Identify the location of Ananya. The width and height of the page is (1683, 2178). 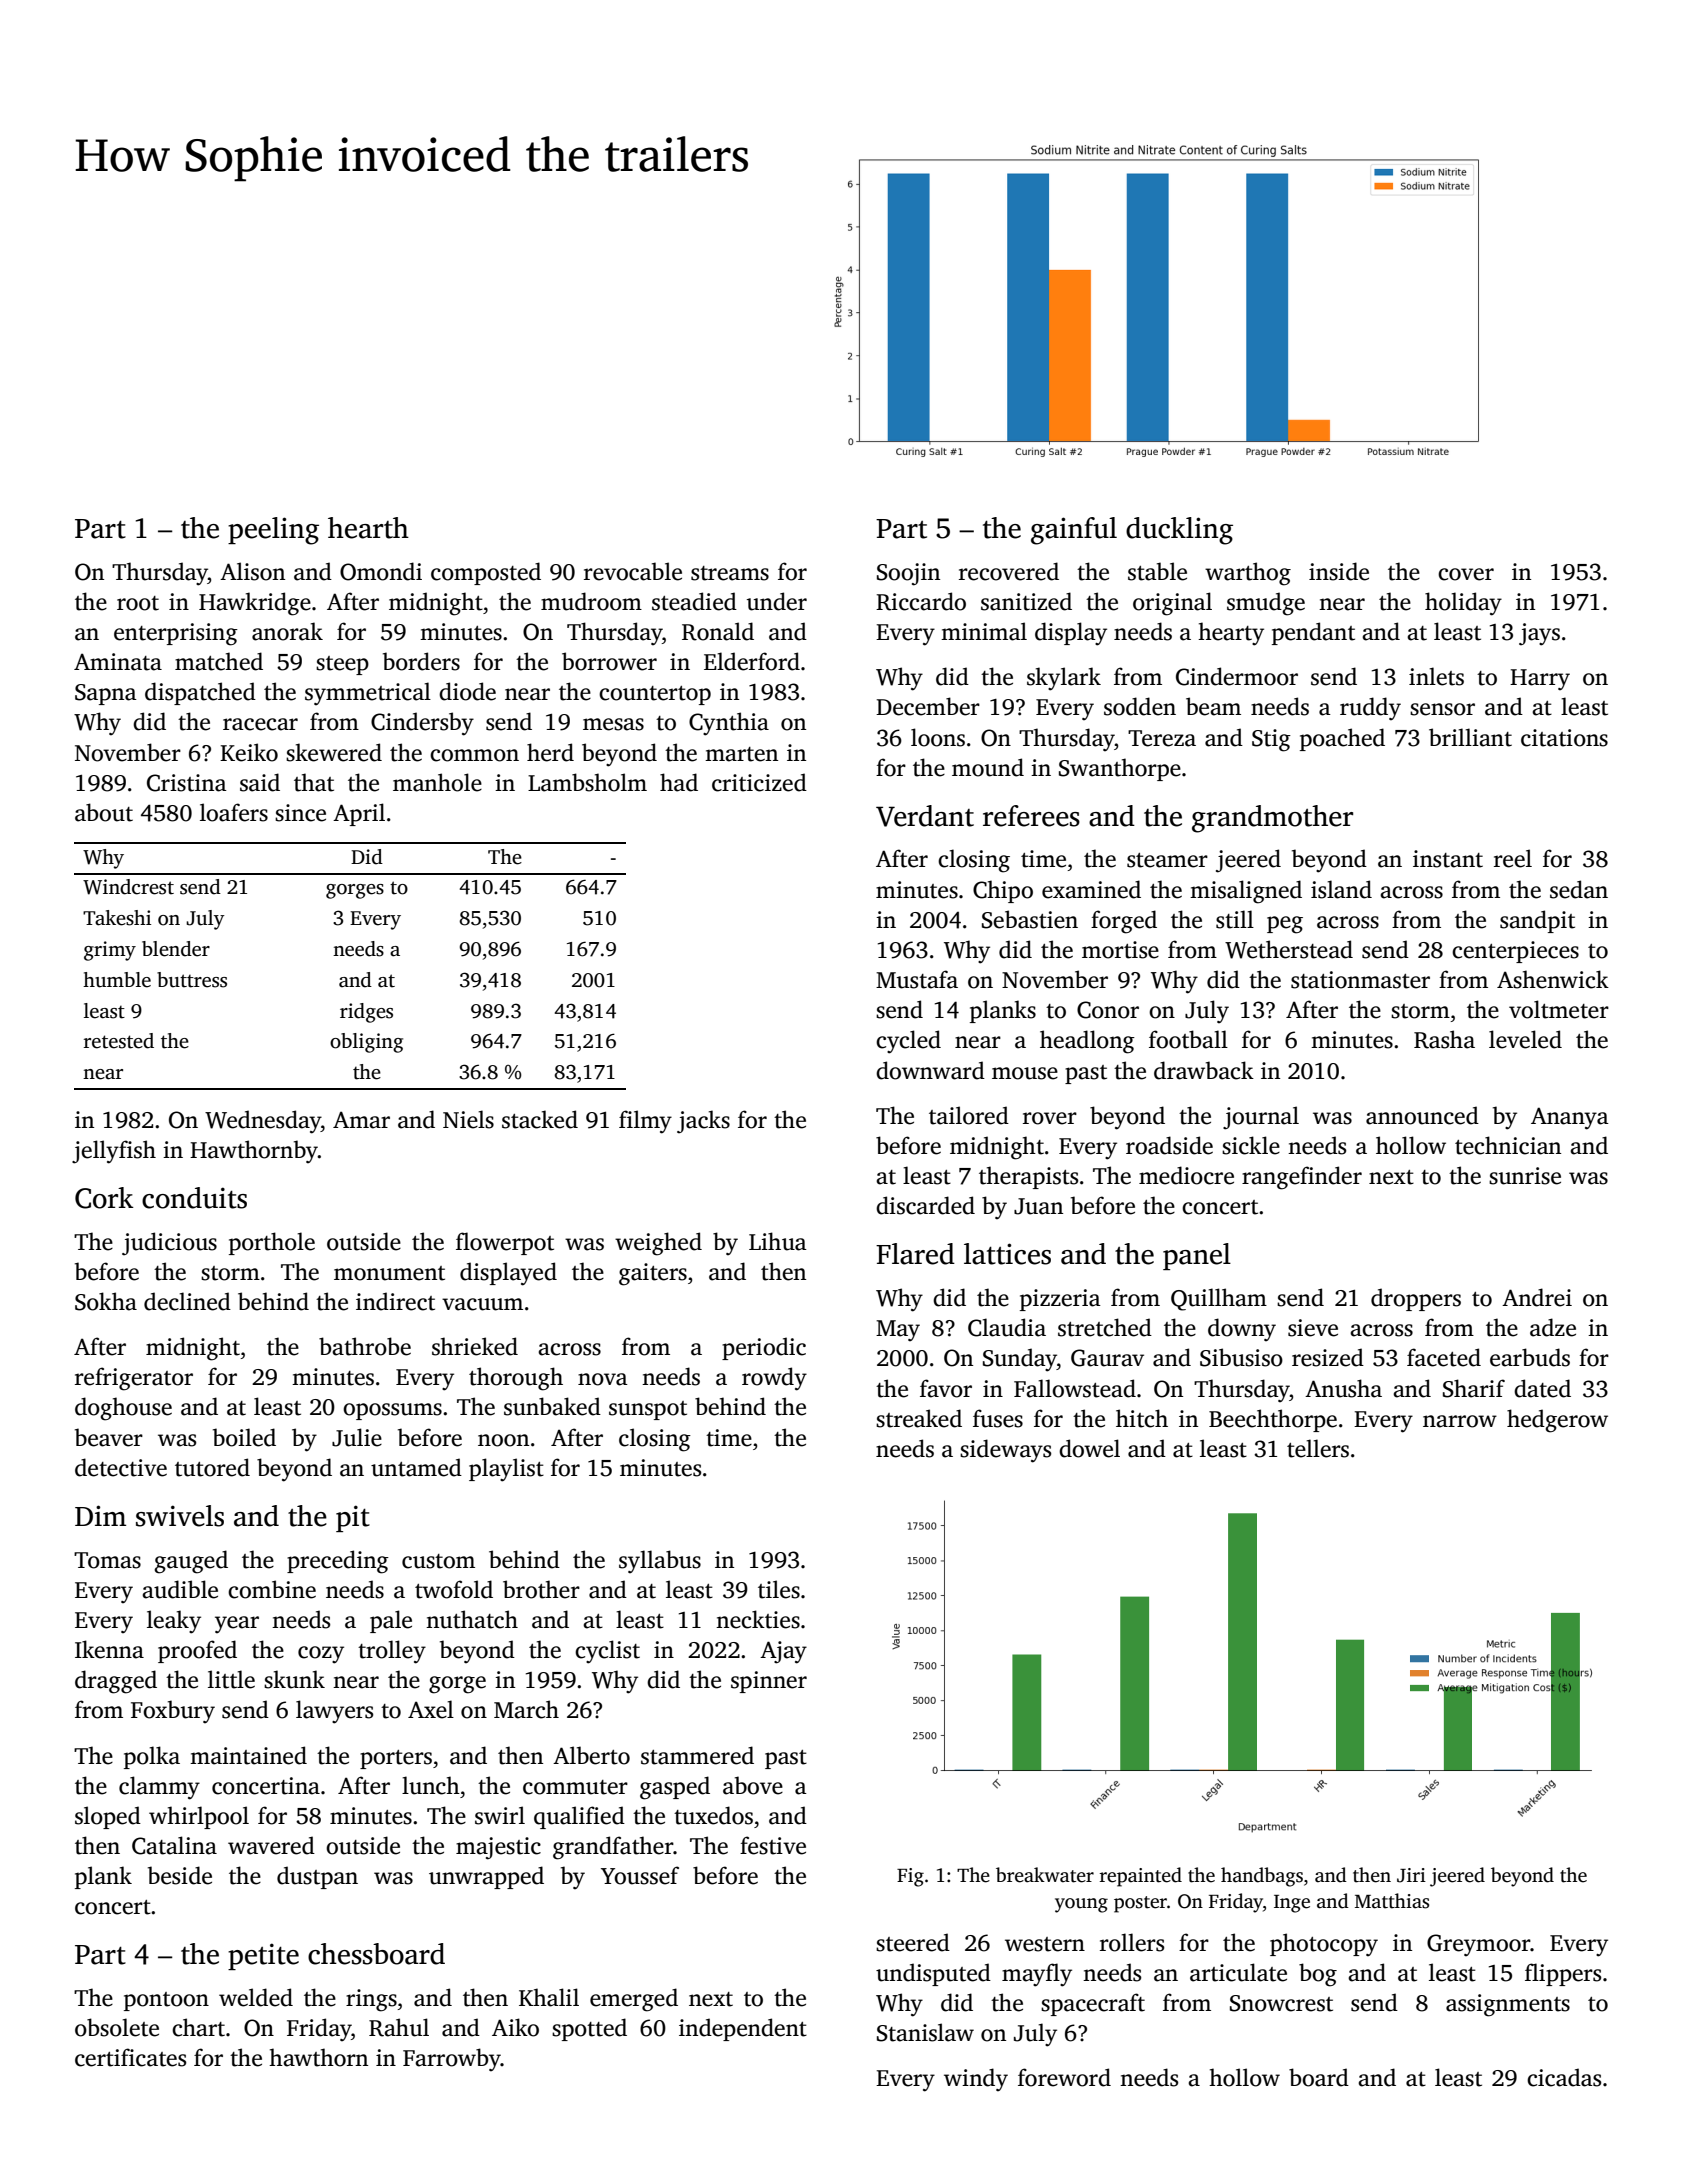
(1570, 1118).
